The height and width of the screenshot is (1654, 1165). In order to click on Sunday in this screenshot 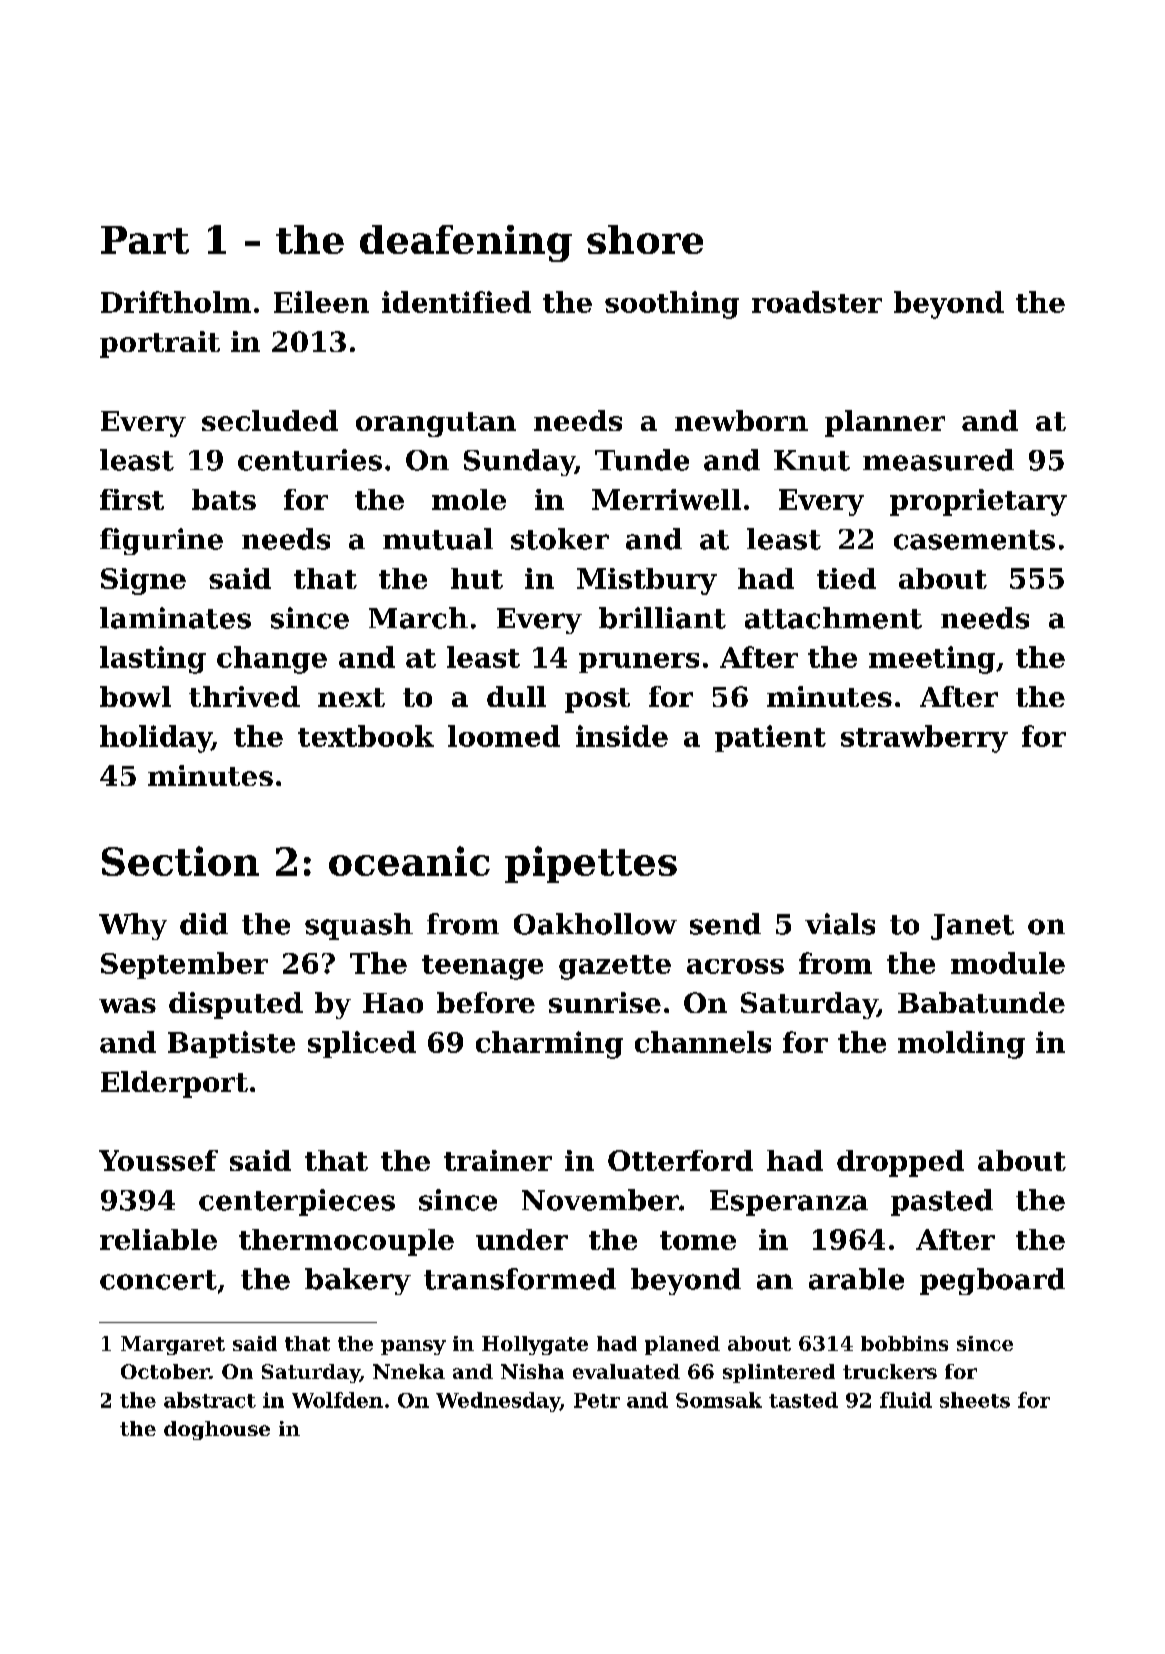, I will do `click(519, 462)`.
